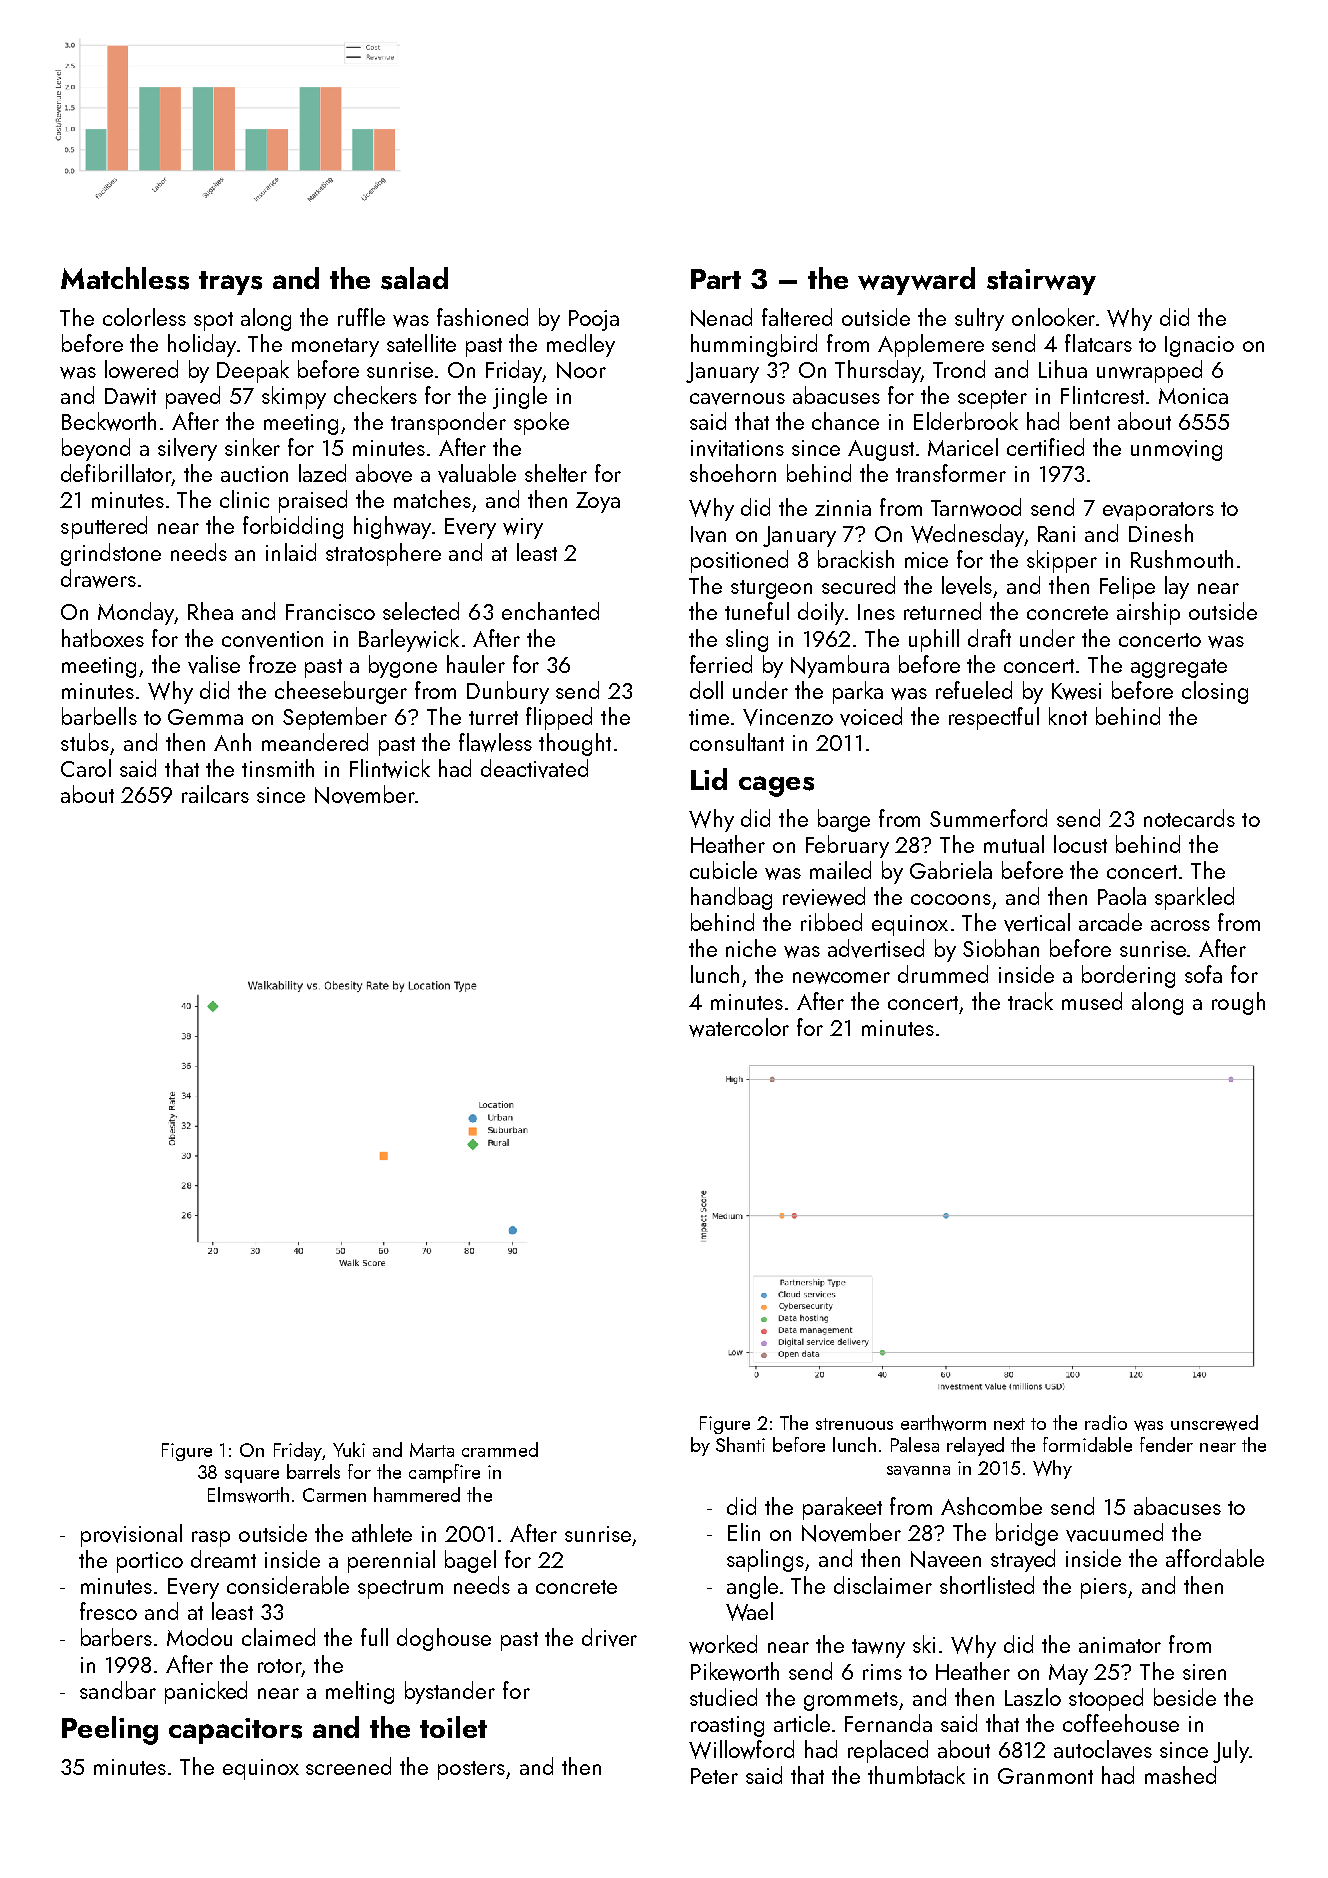 This screenshot has width=1328, height=1878. Describe the element at coordinates (86, 768) in the screenshot. I see `Carol` at that location.
